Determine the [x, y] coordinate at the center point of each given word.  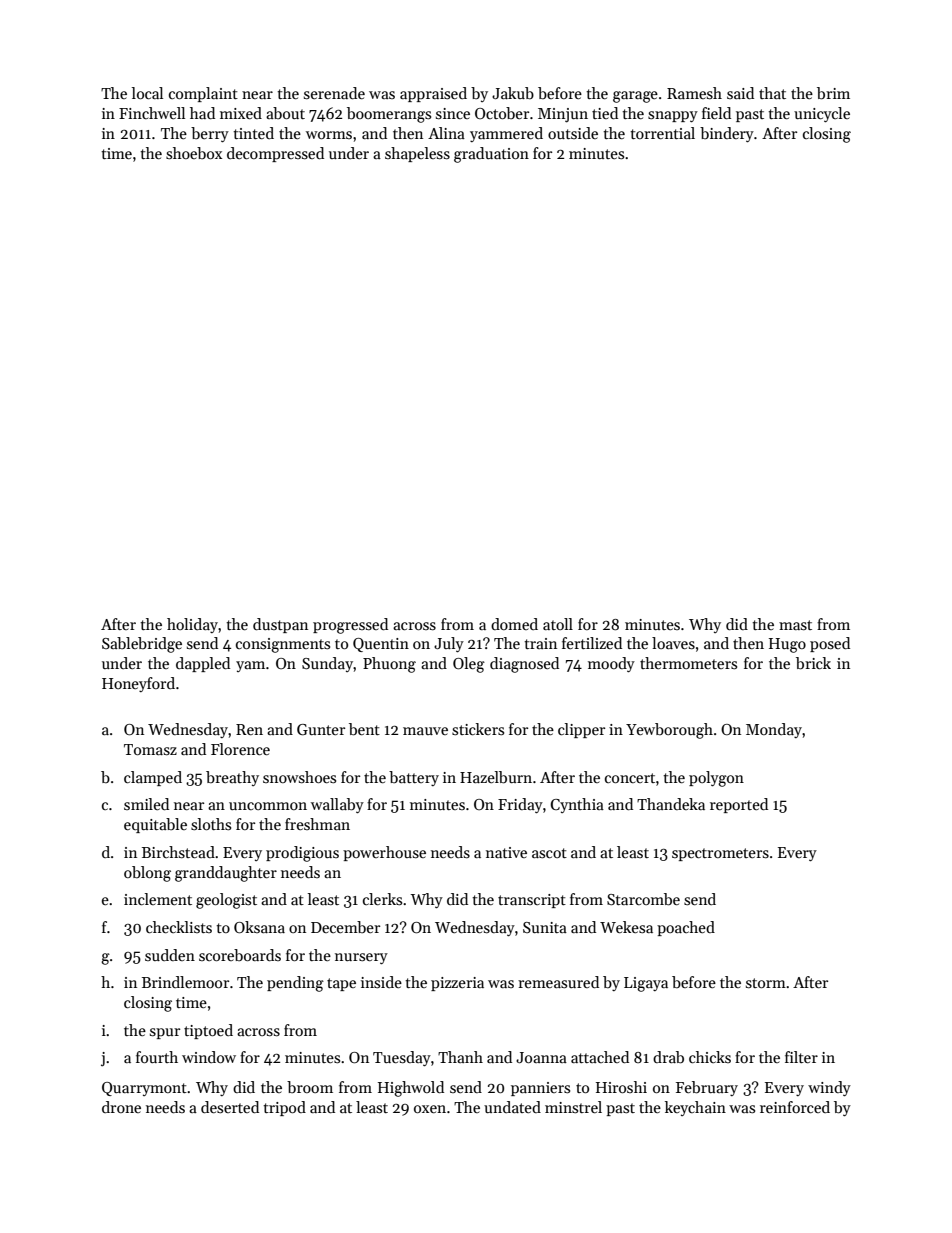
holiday [192, 625]
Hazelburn [496, 777]
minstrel [573, 1107]
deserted [230, 1107]
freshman [317, 824]
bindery [727, 134]
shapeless [417, 154]
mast [795, 625]
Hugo [787, 645]
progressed [350, 626]
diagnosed [524, 665]
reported [739, 805]
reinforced [795, 1107]
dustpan [280, 625]
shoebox [194, 153]
